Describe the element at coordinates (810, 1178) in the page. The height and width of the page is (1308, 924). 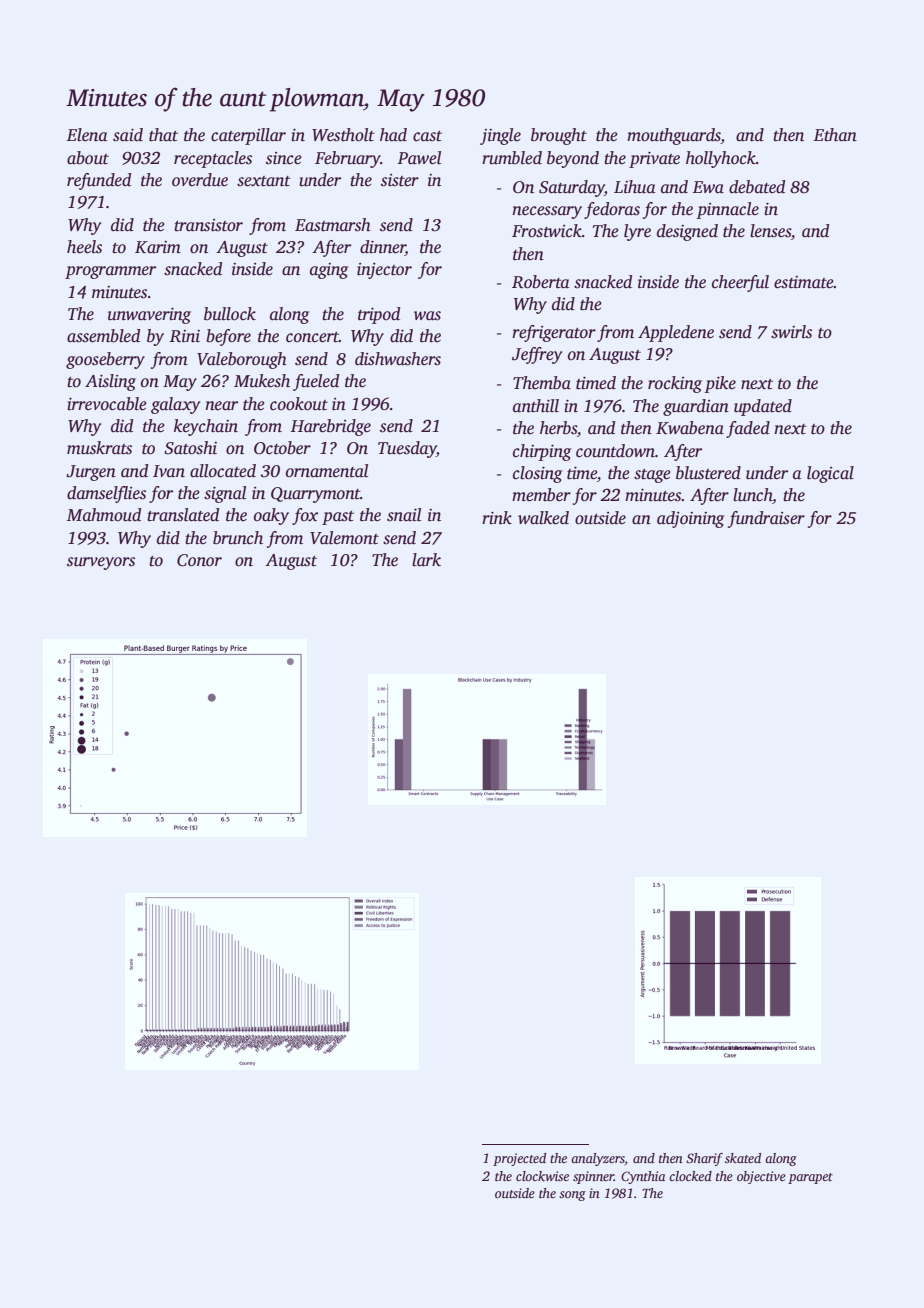
I see `parapet` at that location.
